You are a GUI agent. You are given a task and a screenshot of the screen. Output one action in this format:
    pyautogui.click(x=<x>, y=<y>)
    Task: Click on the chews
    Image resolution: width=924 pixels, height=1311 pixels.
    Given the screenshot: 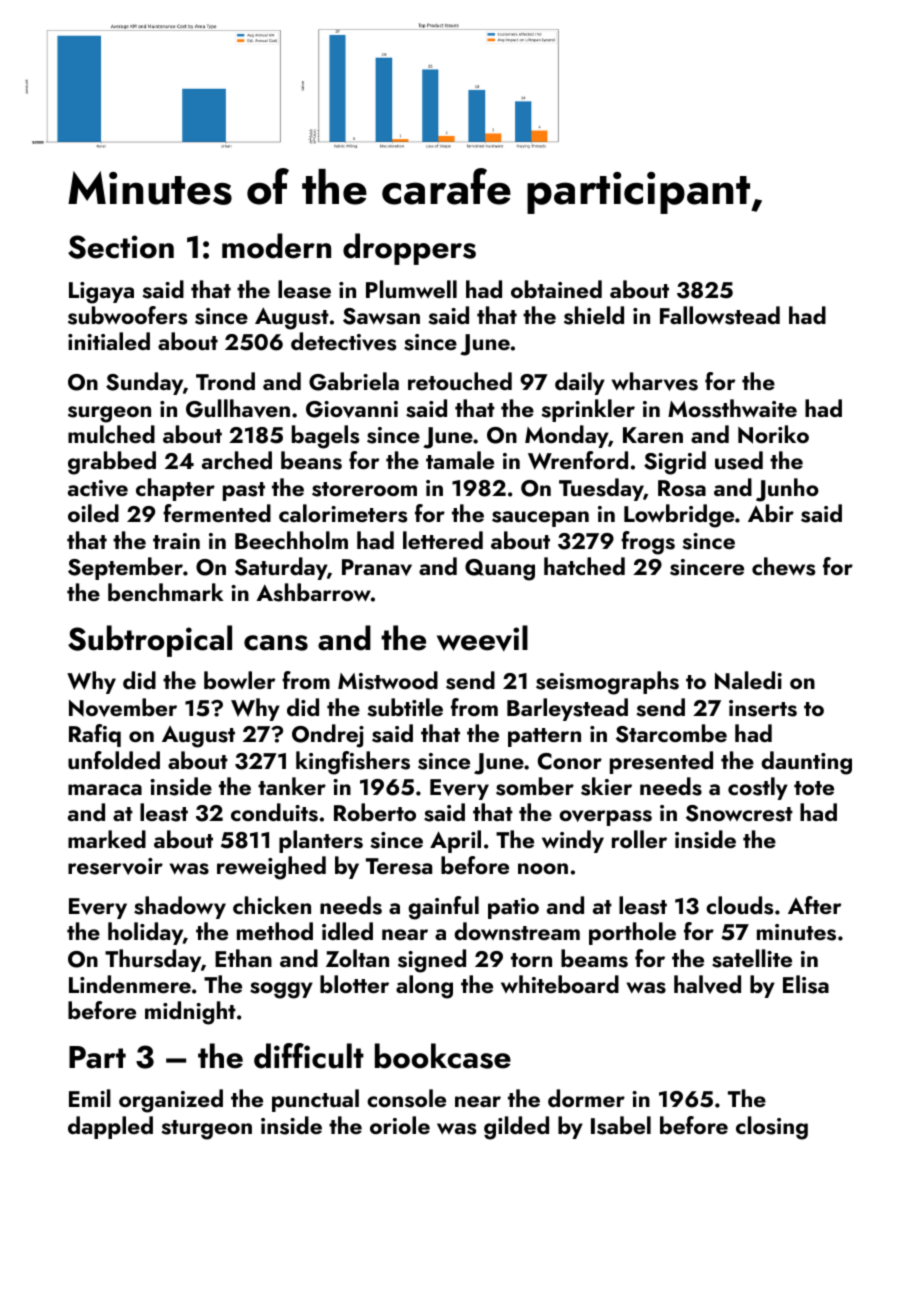 What is the action you would take?
    pyautogui.click(x=783, y=566)
